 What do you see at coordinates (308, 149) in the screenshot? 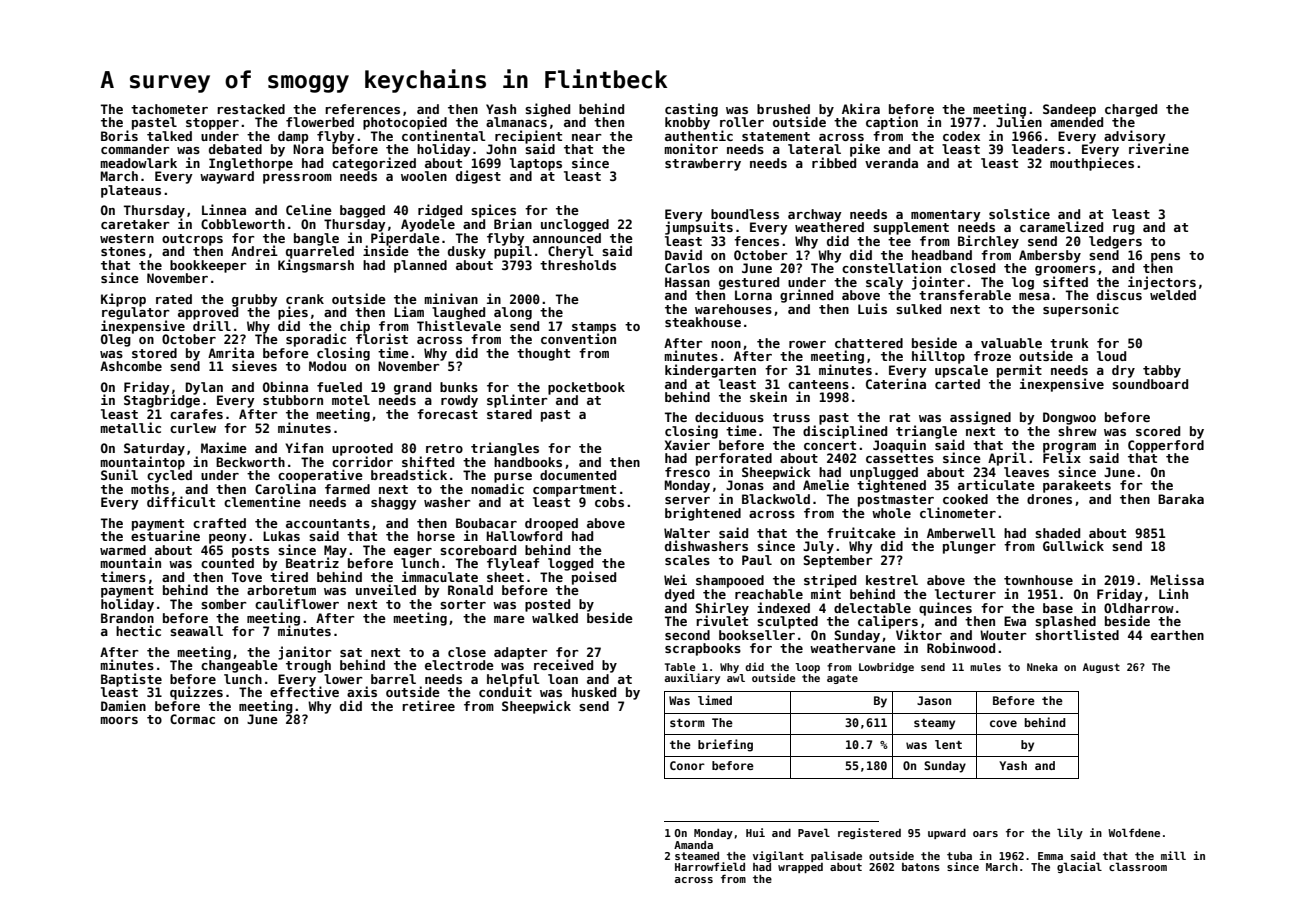
I see `Nora` at bounding box center [308, 149].
